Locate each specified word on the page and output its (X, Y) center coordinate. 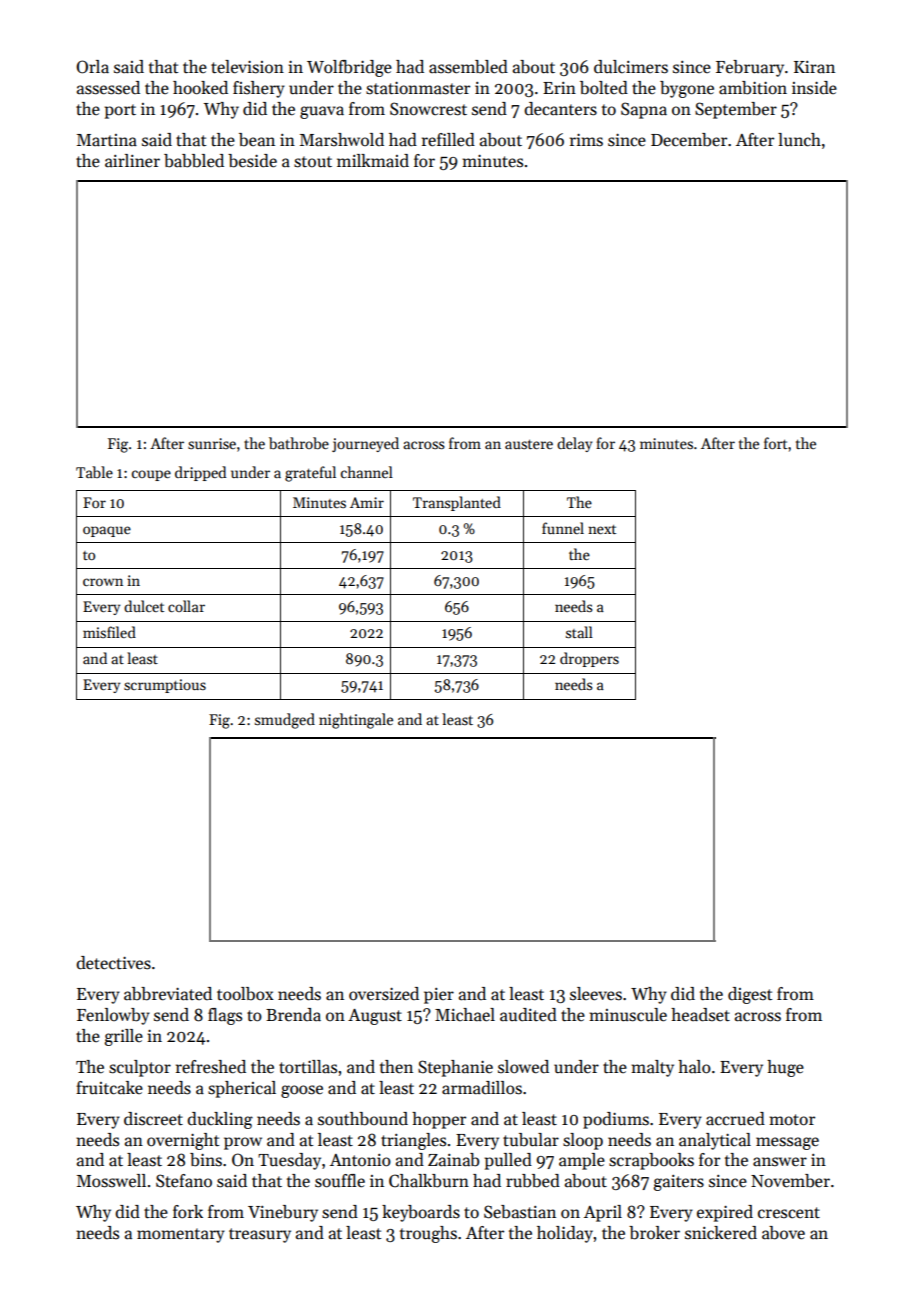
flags (225, 1016)
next (602, 529)
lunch (799, 140)
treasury (260, 1235)
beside (252, 161)
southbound (363, 1119)
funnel (563, 528)
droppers (589, 659)
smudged (285, 721)
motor (792, 1120)
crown (103, 582)
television (247, 67)
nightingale (356, 721)
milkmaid (373, 161)
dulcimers (631, 67)
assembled (468, 67)
